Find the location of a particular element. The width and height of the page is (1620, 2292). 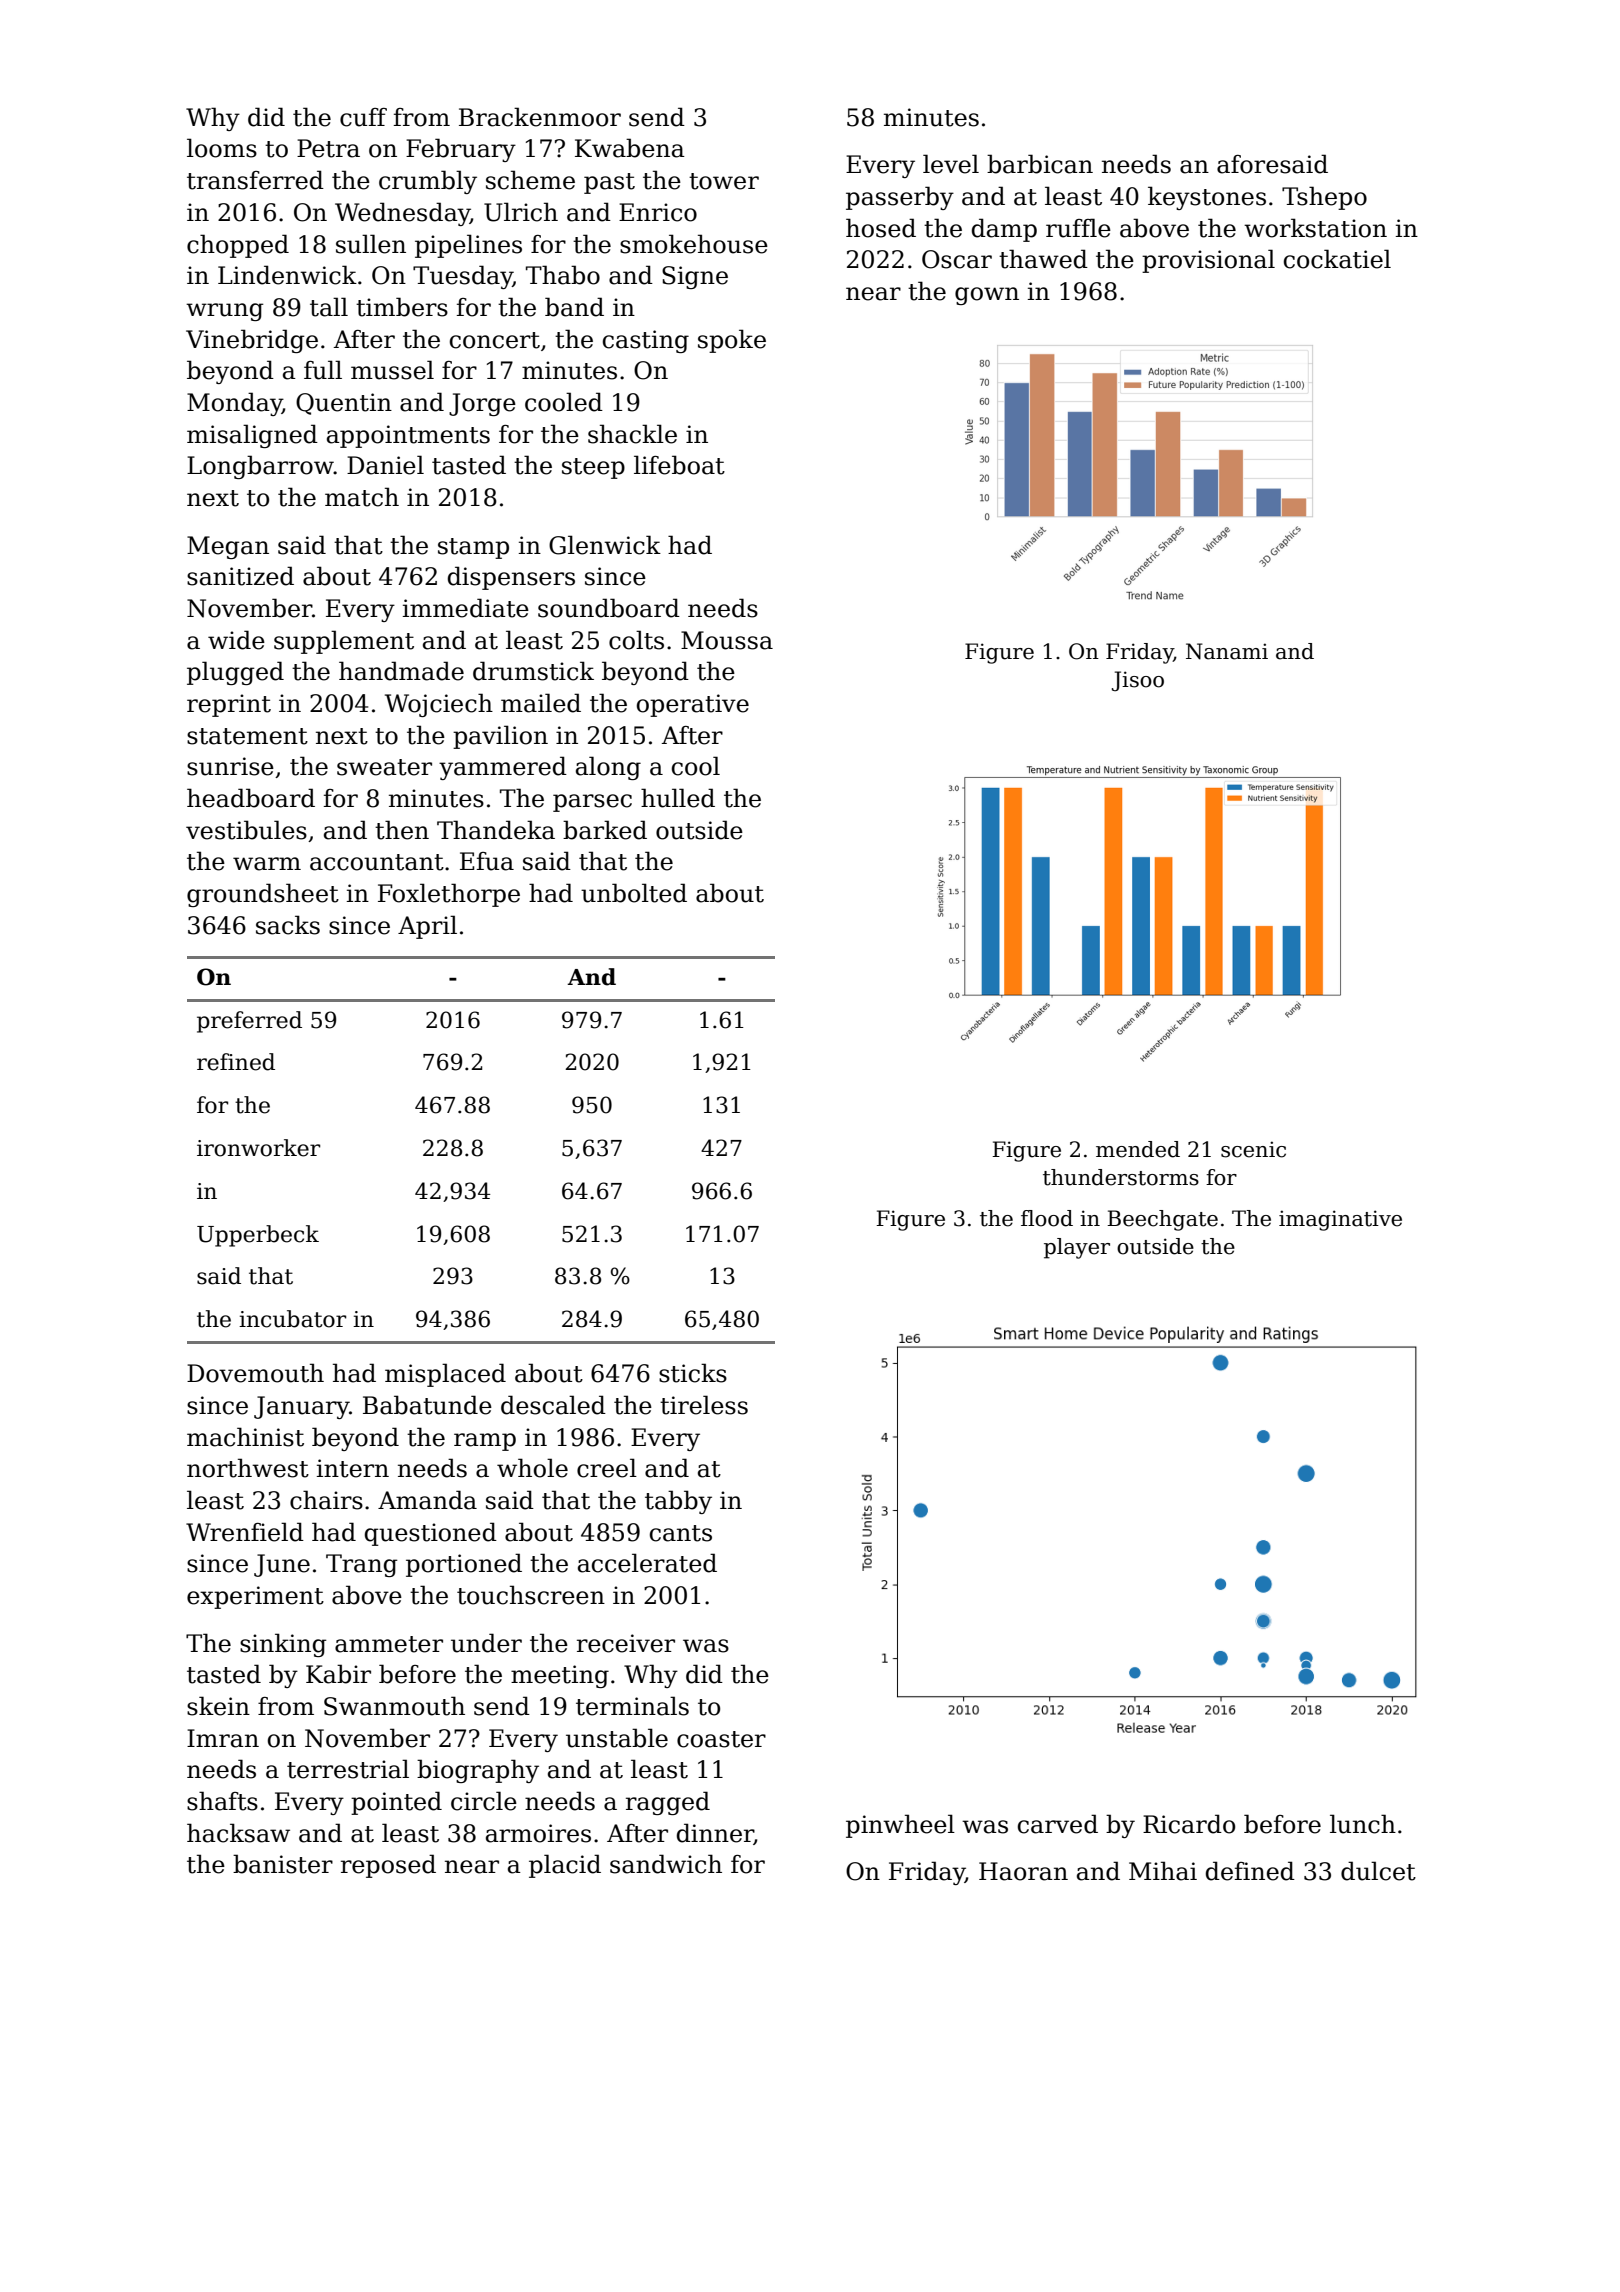

looms is located at coordinates (222, 148).
